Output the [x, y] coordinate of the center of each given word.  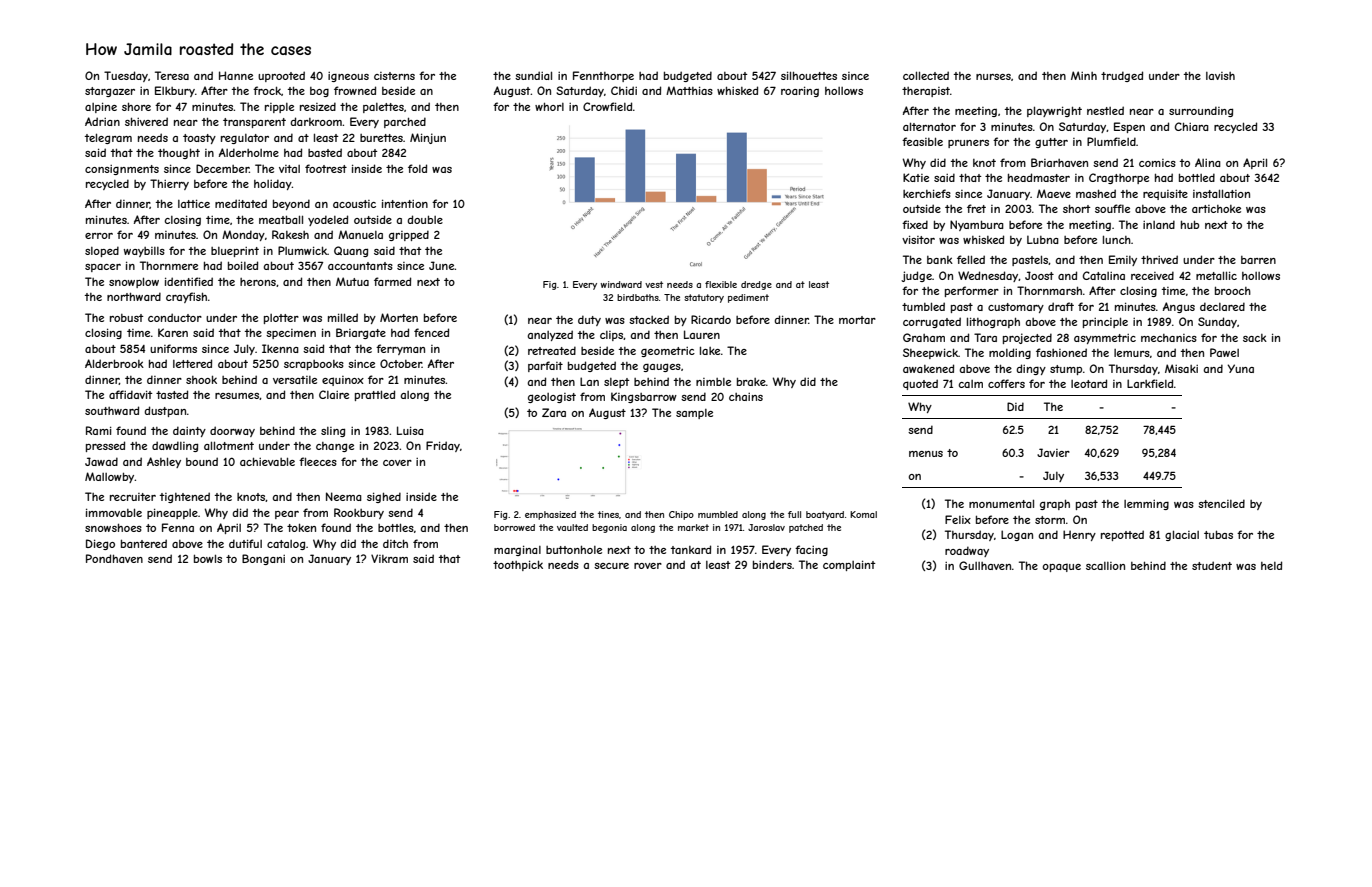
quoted [920, 384]
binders [772, 564]
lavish [1220, 76]
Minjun [428, 138]
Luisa [410, 430]
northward [134, 296]
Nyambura [977, 225]
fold [417, 168]
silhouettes [809, 75]
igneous [348, 77]
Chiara [1192, 126]
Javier [1053, 452]
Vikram [389, 558]
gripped [409, 235]
